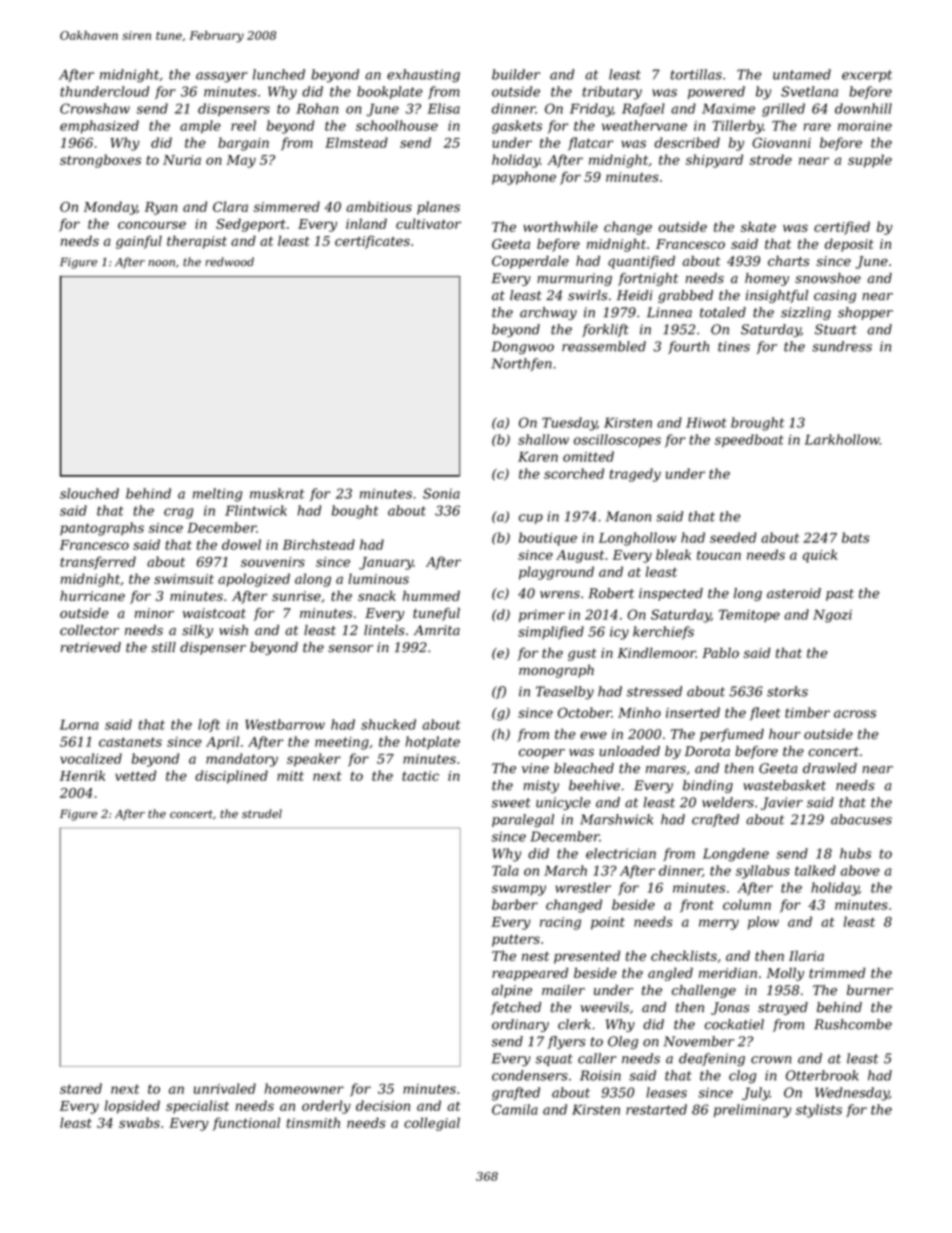 The height and width of the screenshot is (1233, 952). What do you see at coordinates (522, 348) in the screenshot?
I see `Dongwoo` at bounding box center [522, 348].
